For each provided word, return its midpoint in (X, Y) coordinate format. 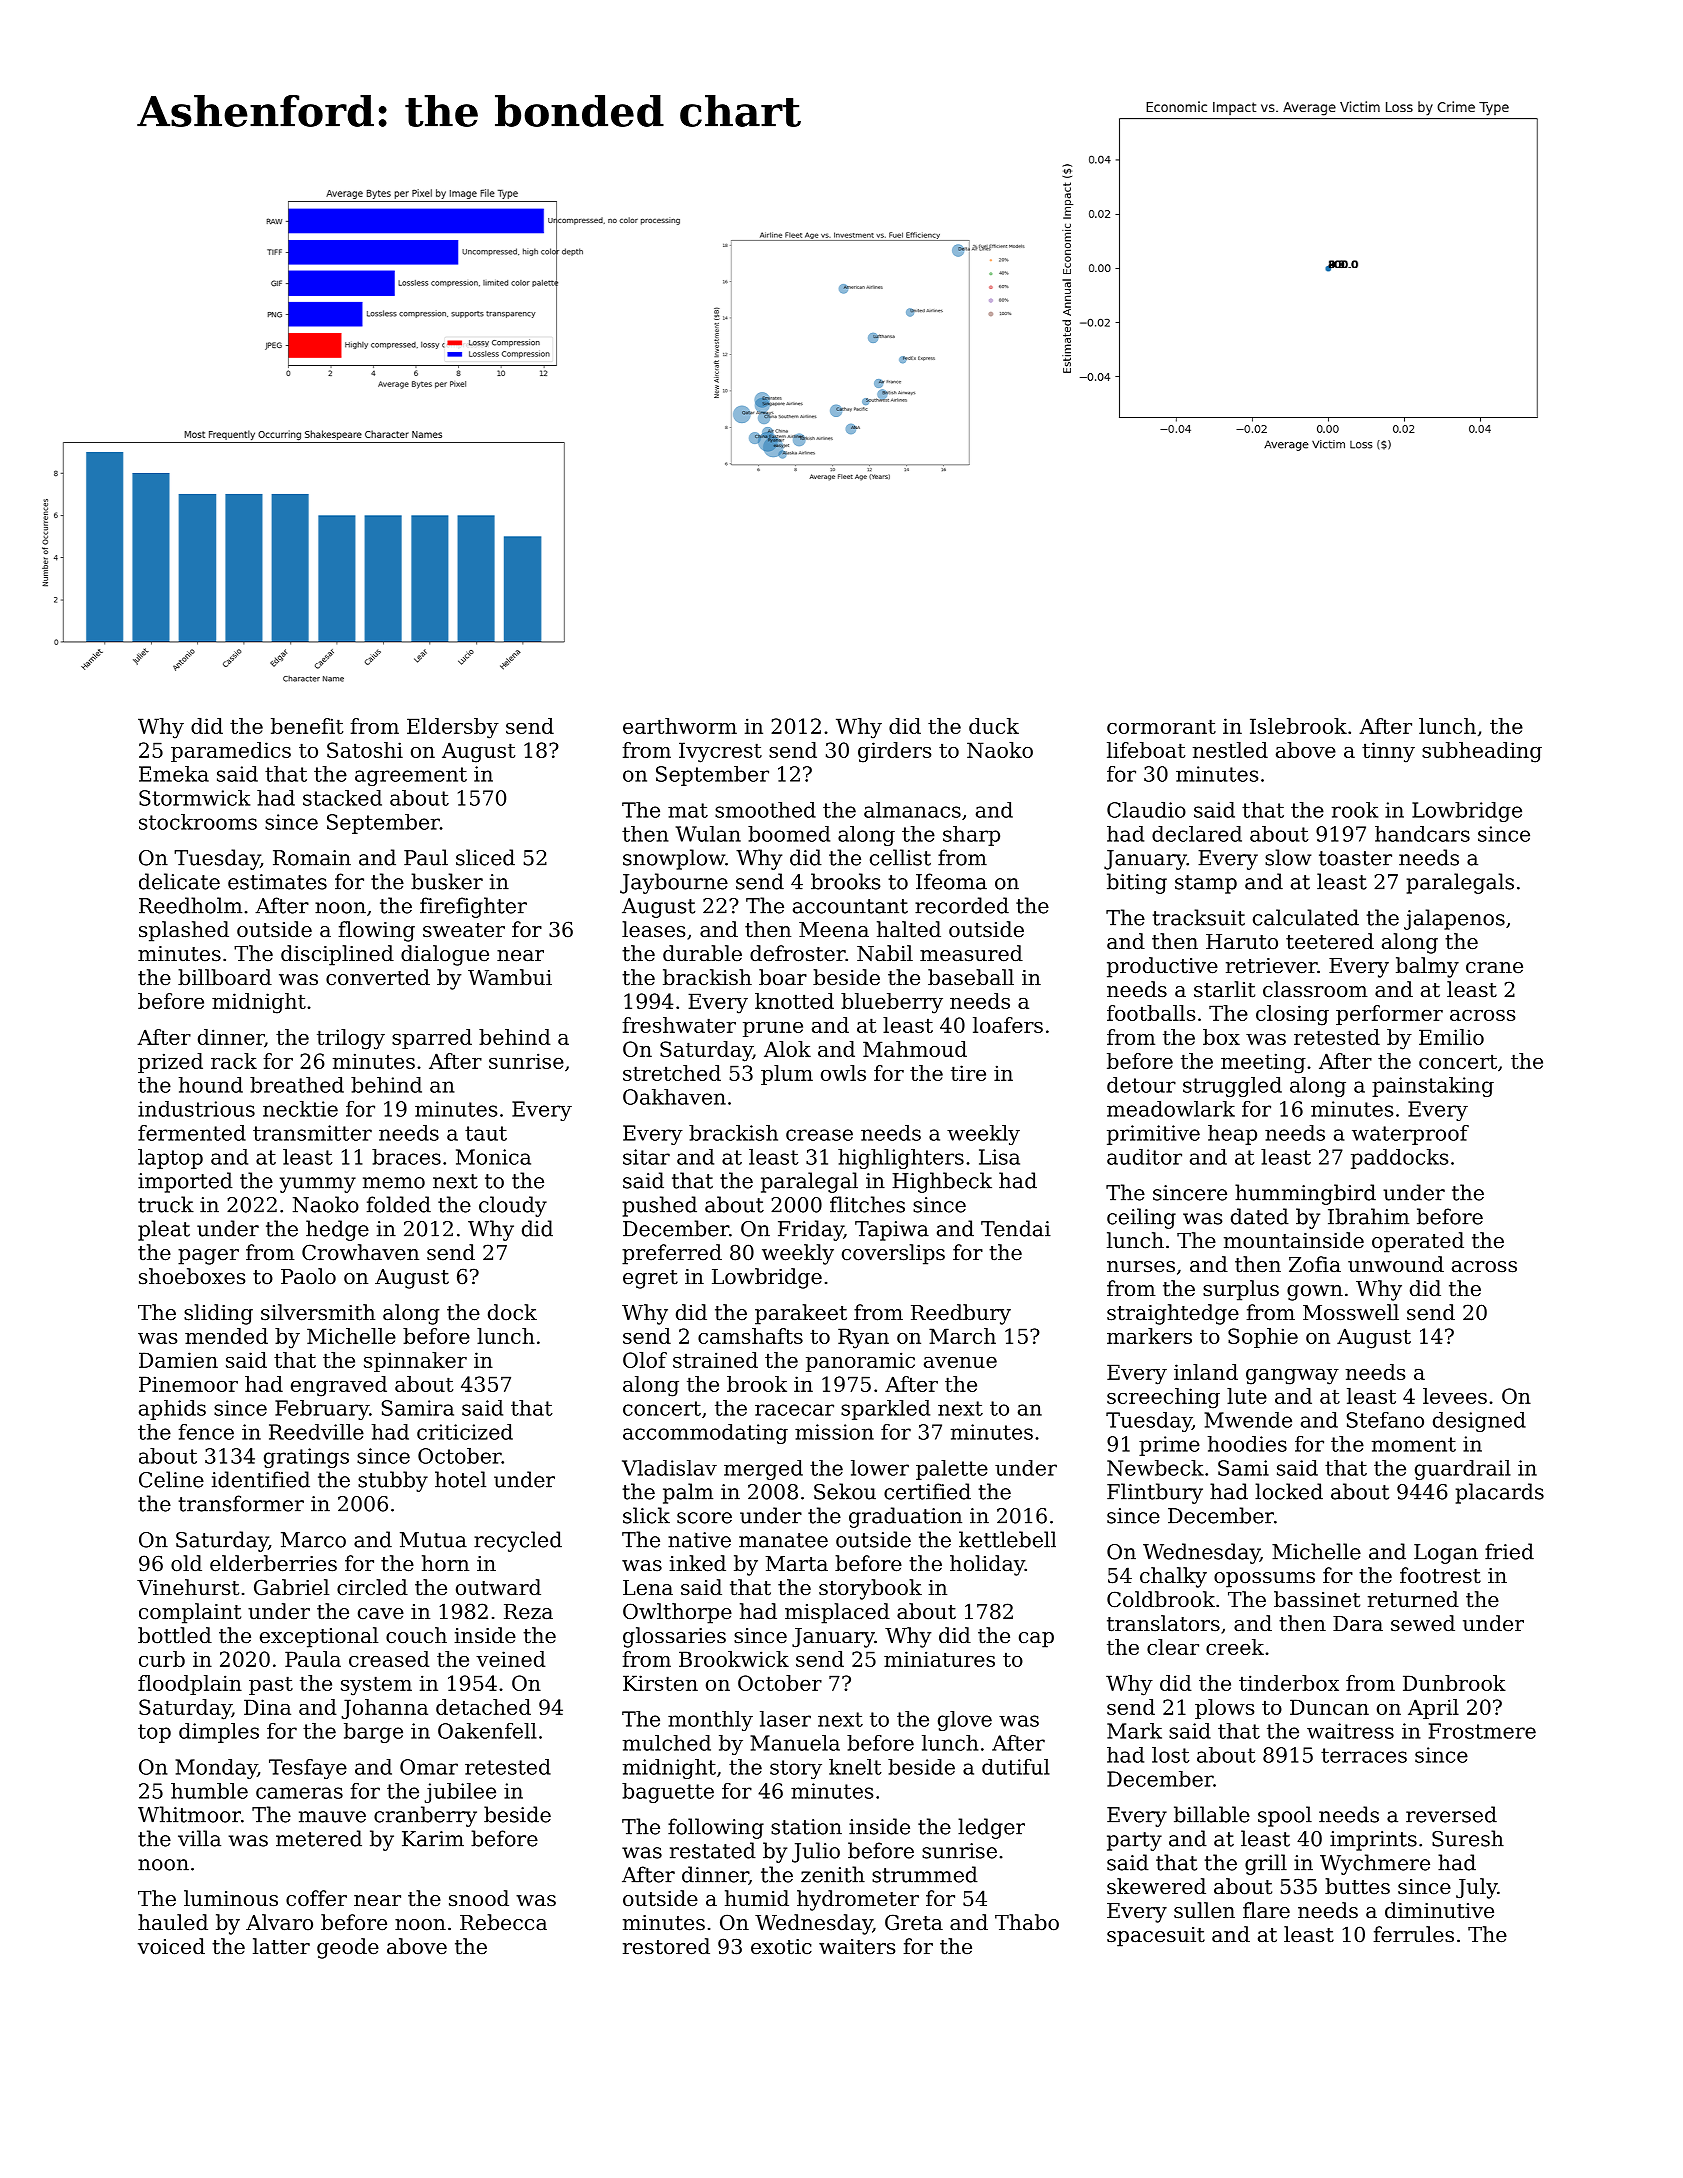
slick (646, 1515)
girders (894, 752)
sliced (485, 857)
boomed (789, 834)
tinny (1388, 752)
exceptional (319, 1637)
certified (927, 1491)
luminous (231, 1898)
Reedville (316, 1432)
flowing (376, 931)
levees (1455, 1396)
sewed (1423, 1623)
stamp (1206, 884)
